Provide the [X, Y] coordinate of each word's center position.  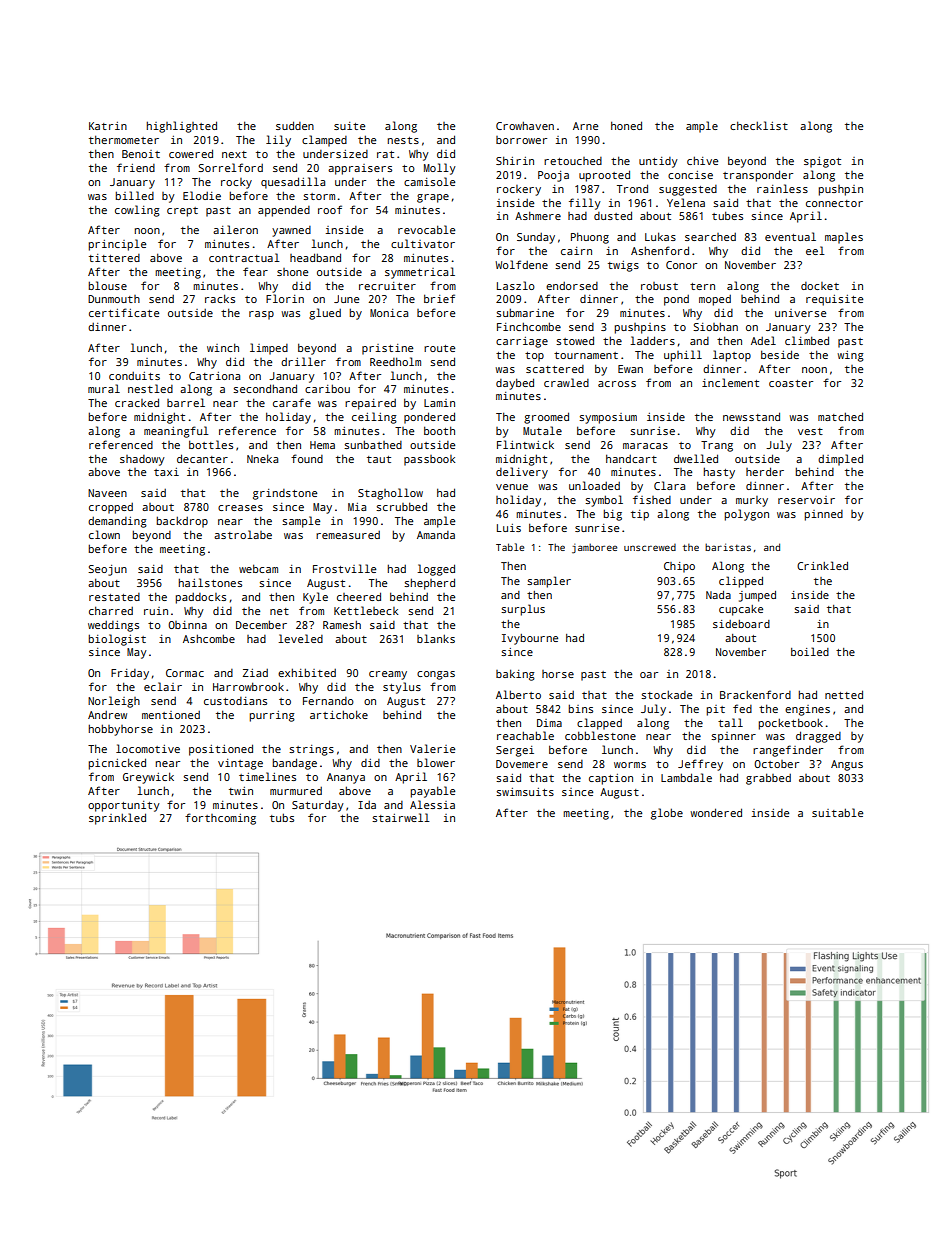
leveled [300, 638]
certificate [124, 312]
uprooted [604, 176]
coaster [791, 383]
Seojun [107, 570]
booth [439, 430]
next [234, 154]
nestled [150, 388]
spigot [822, 162]
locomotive [148, 748]
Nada [718, 595]
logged [436, 570]
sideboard [741, 624]
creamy [388, 675]
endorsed [572, 286]
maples [844, 238]
